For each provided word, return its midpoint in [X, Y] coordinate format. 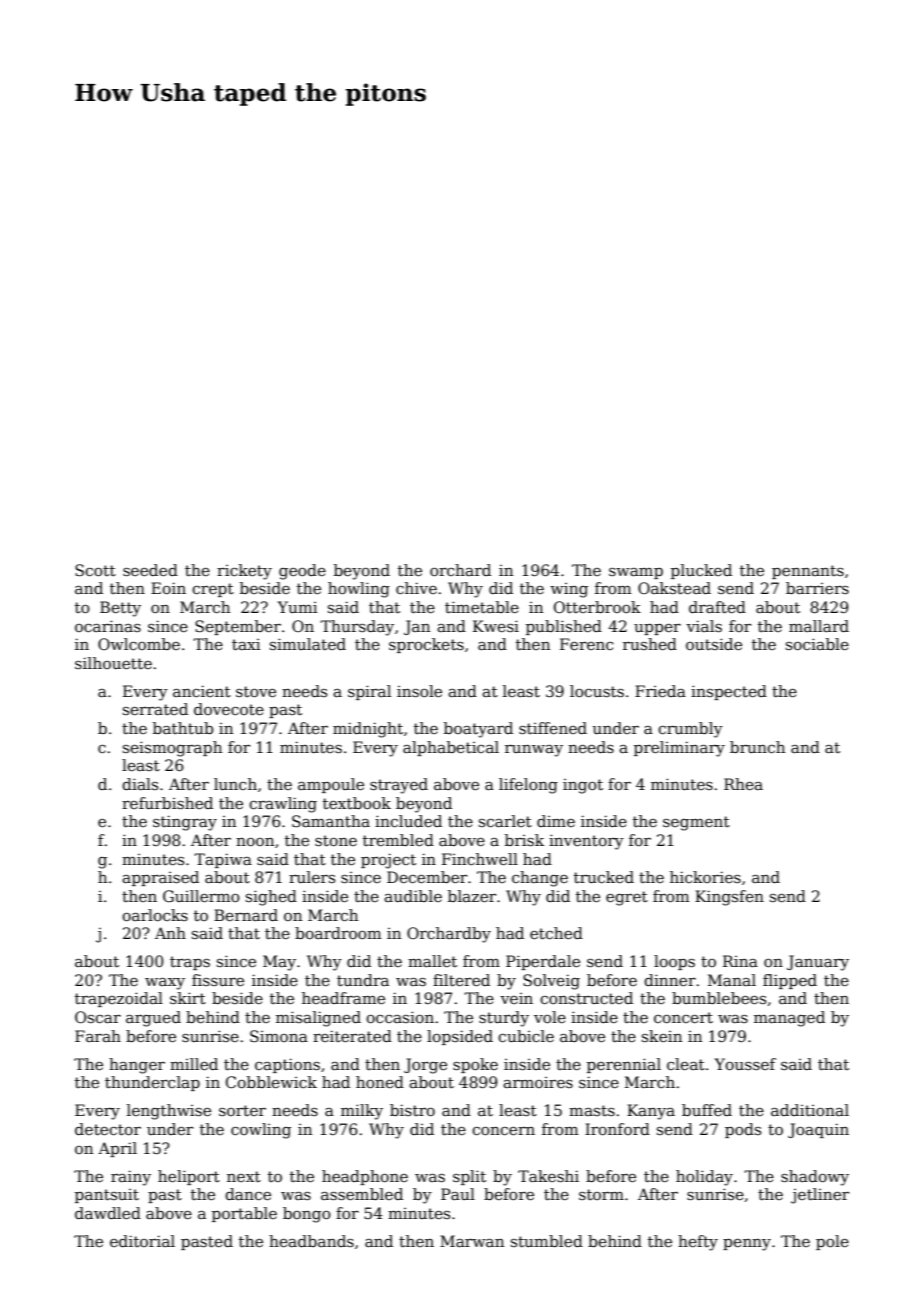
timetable [482, 607]
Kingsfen [729, 898]
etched [556, 933]
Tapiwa [223, 860]
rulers [312, 877]
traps [190, 963]
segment [696, 823]
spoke [475, 1065]
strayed [399, 786]
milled [194, 1064]
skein [662, 1036]
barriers [817, 588]
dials [140, 784]
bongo [307, 1215]
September [238, 627]
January [818, 963]
